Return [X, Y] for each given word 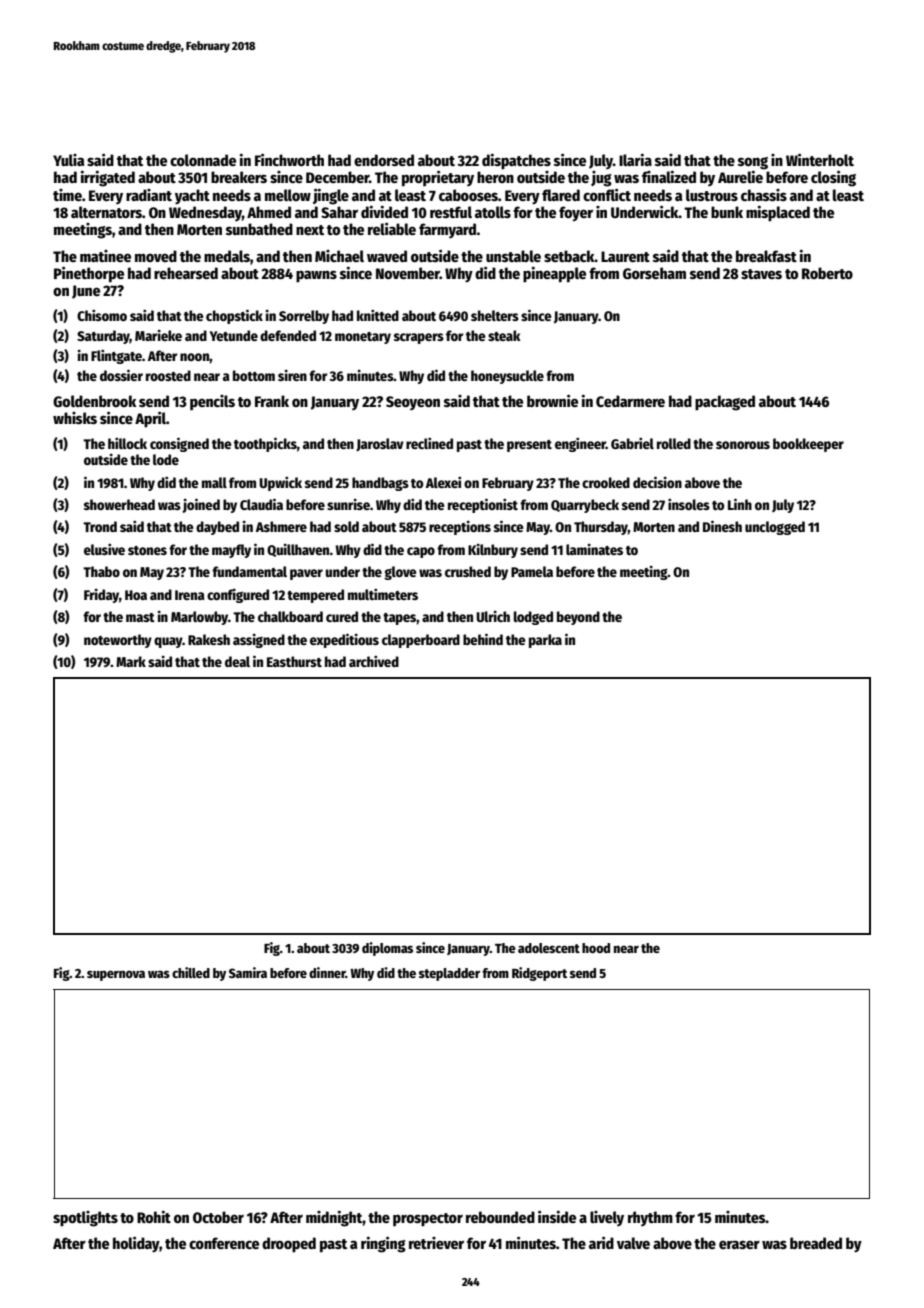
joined [201, 505]
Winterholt [820, 159]
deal [237, 661]
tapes [400, 619]
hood [596, 948]
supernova [116, 975]
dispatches [516, 161]
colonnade [203, 160]
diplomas [387, 949]
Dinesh [722, 526]
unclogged [775, 528]
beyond [578, 618]
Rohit [154, 1216]
